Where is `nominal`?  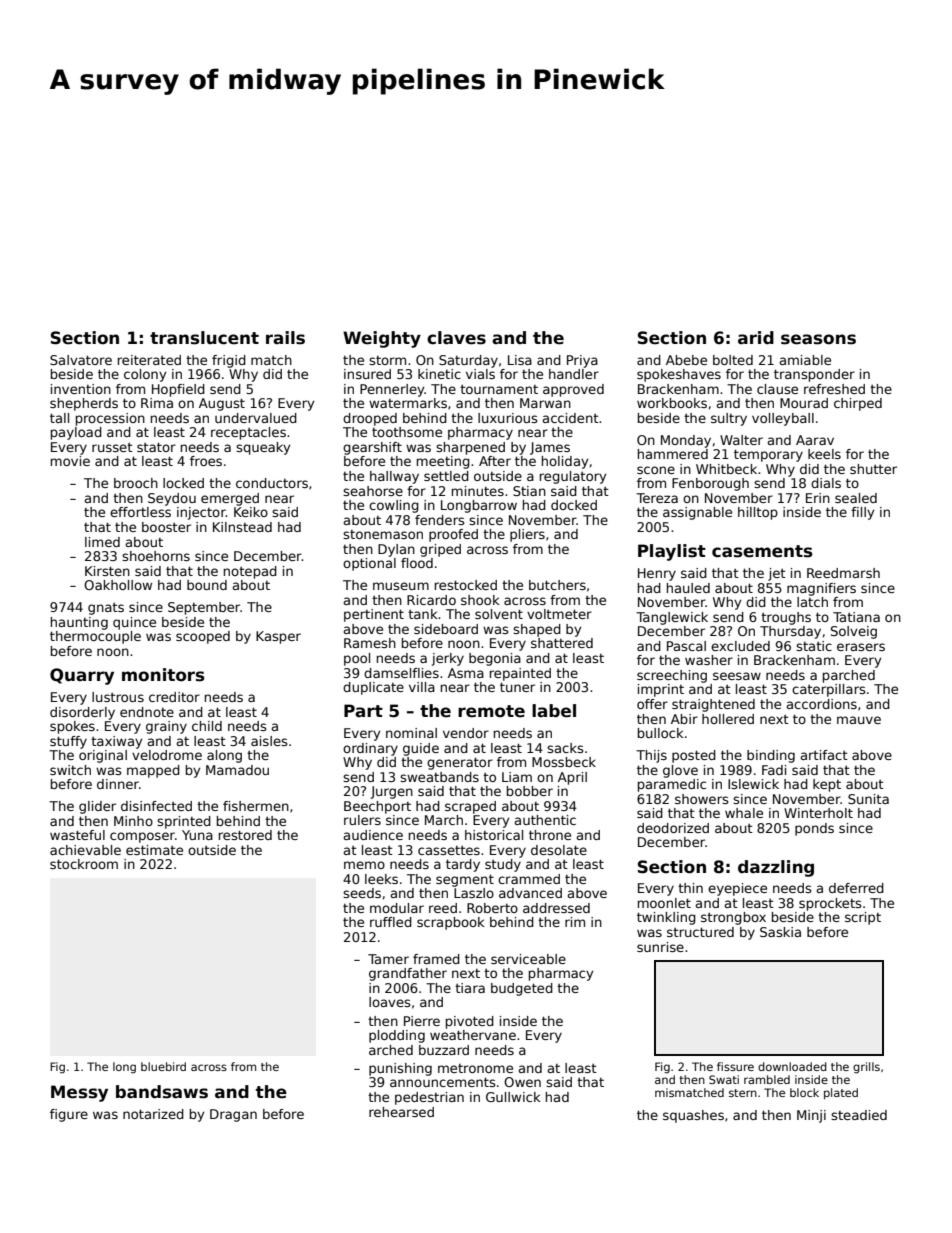 nominal is located at coordinates (411, 733).
